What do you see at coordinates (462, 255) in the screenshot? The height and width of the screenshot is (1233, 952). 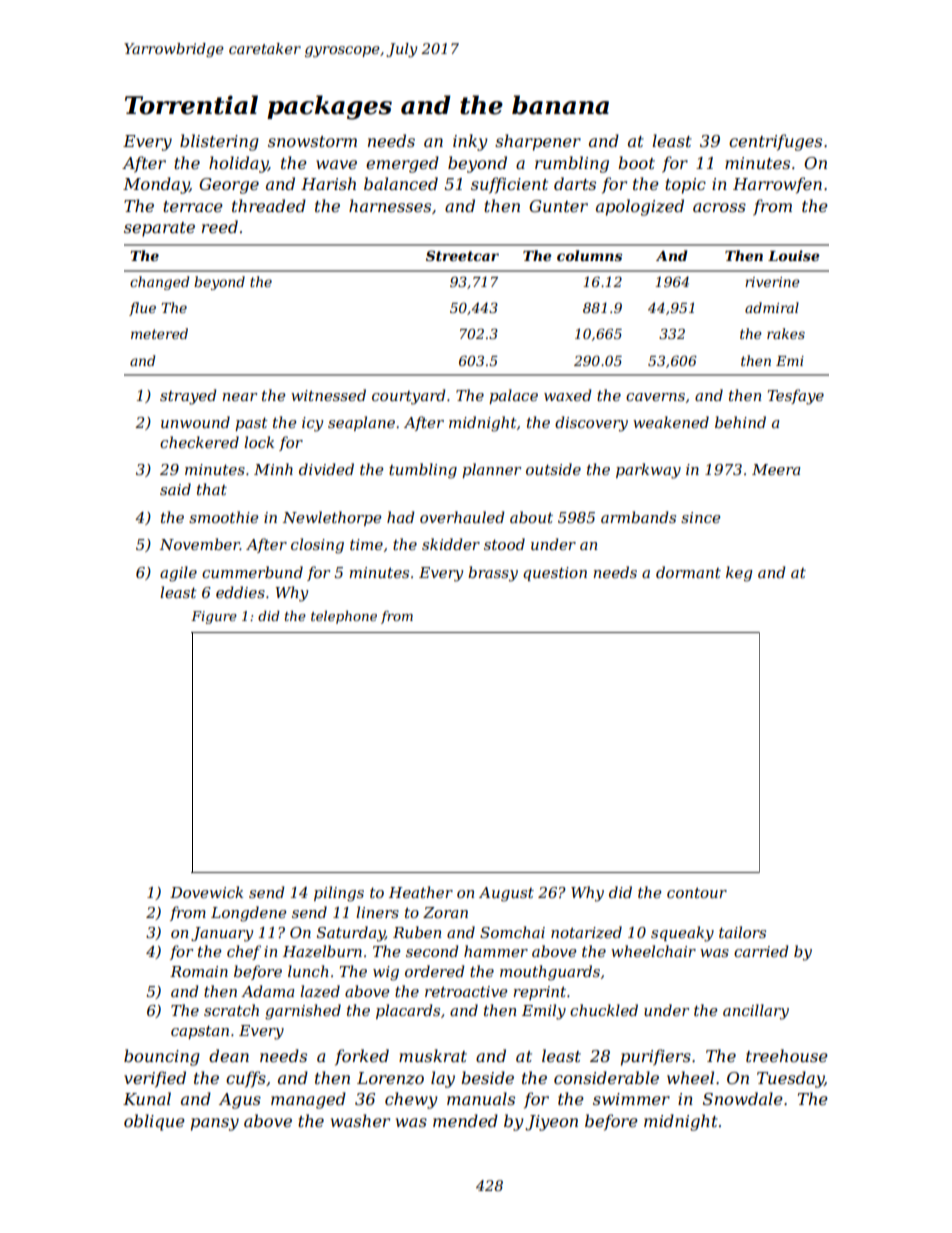 I see `Streetcar` at bounding box center [462, 255].
